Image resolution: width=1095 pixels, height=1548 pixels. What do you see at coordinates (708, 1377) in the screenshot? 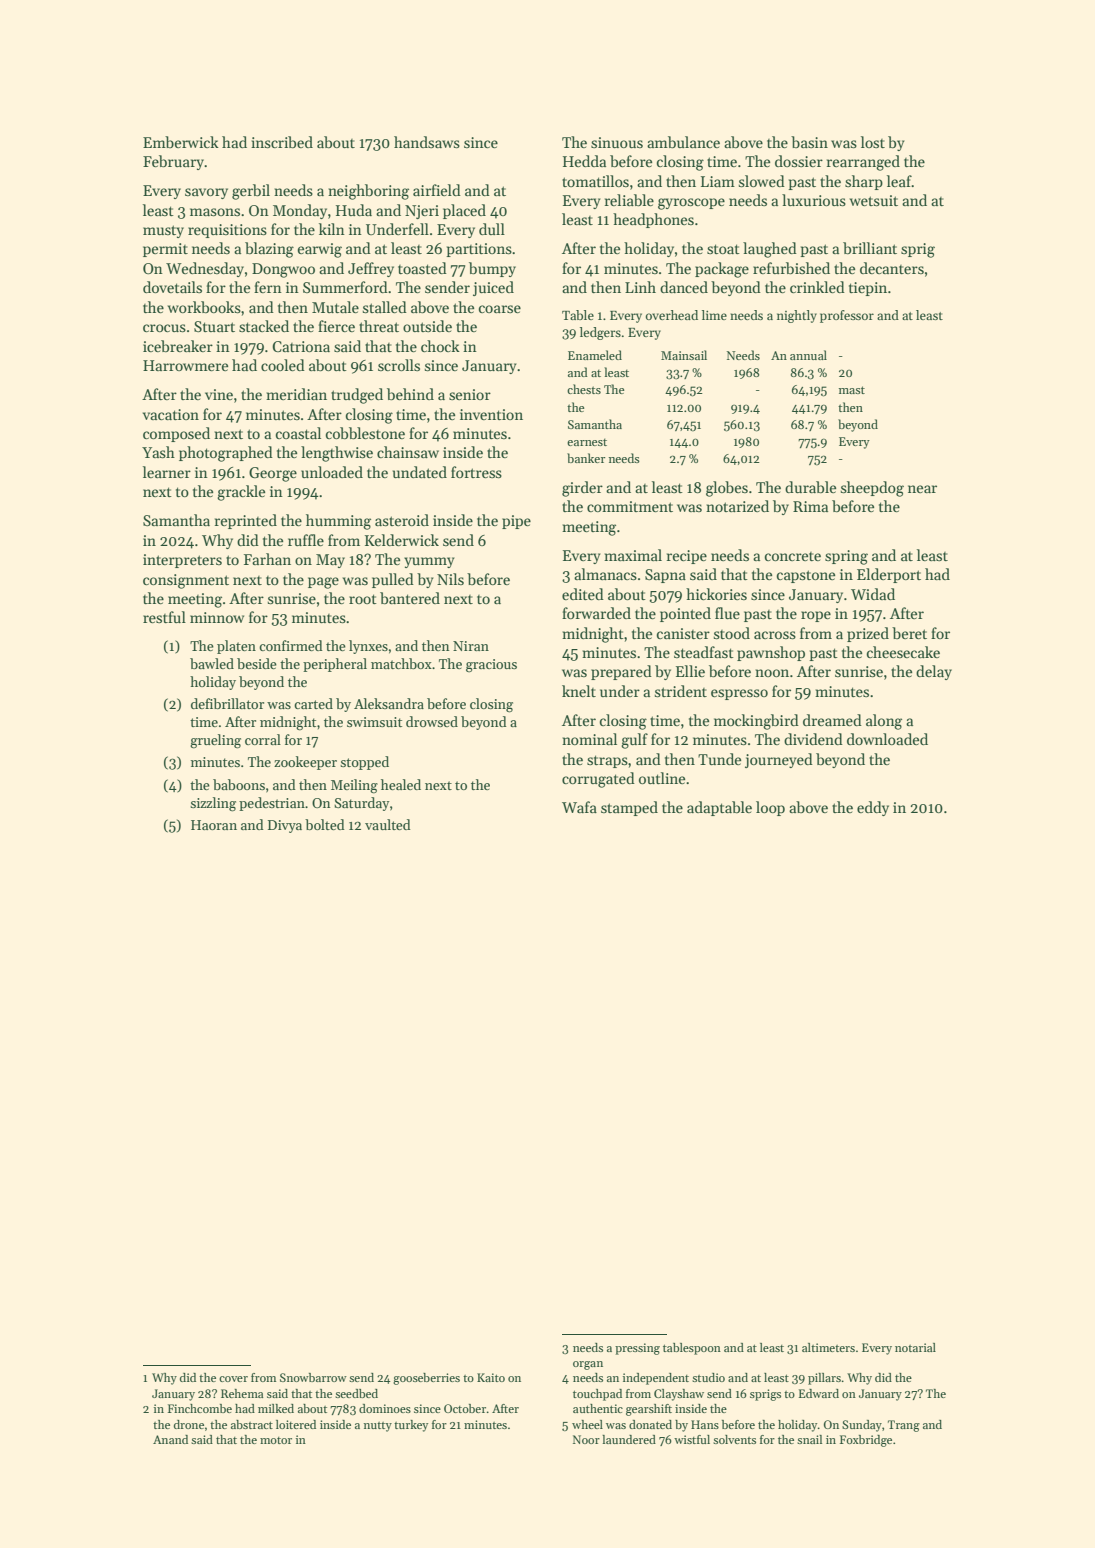
I see `studio` at bounding box center [708, 1377].
